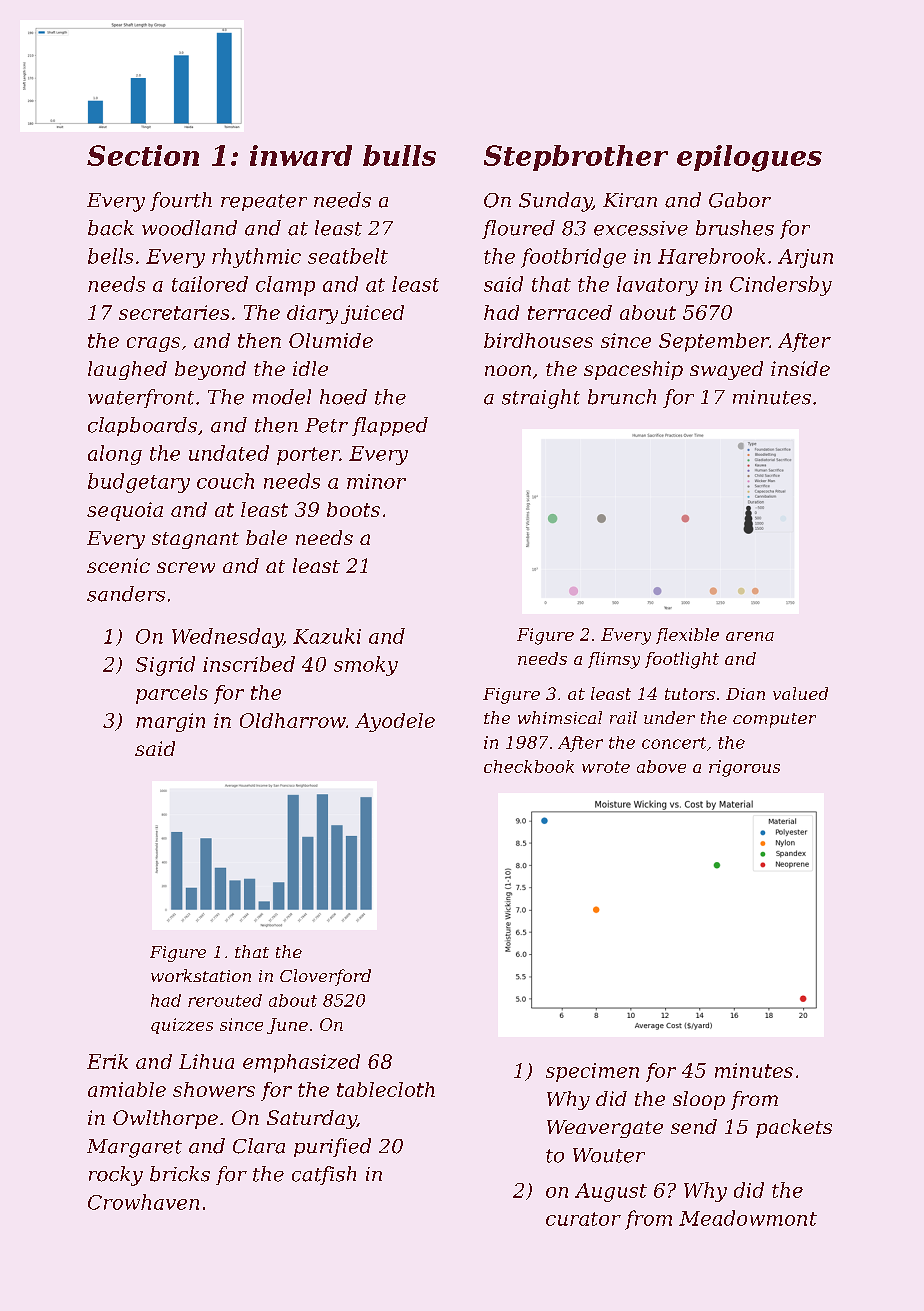 The image size is (924, 1311). Describe the element at coordinates (583, 1219) in the image. I see `curator` at that location.
